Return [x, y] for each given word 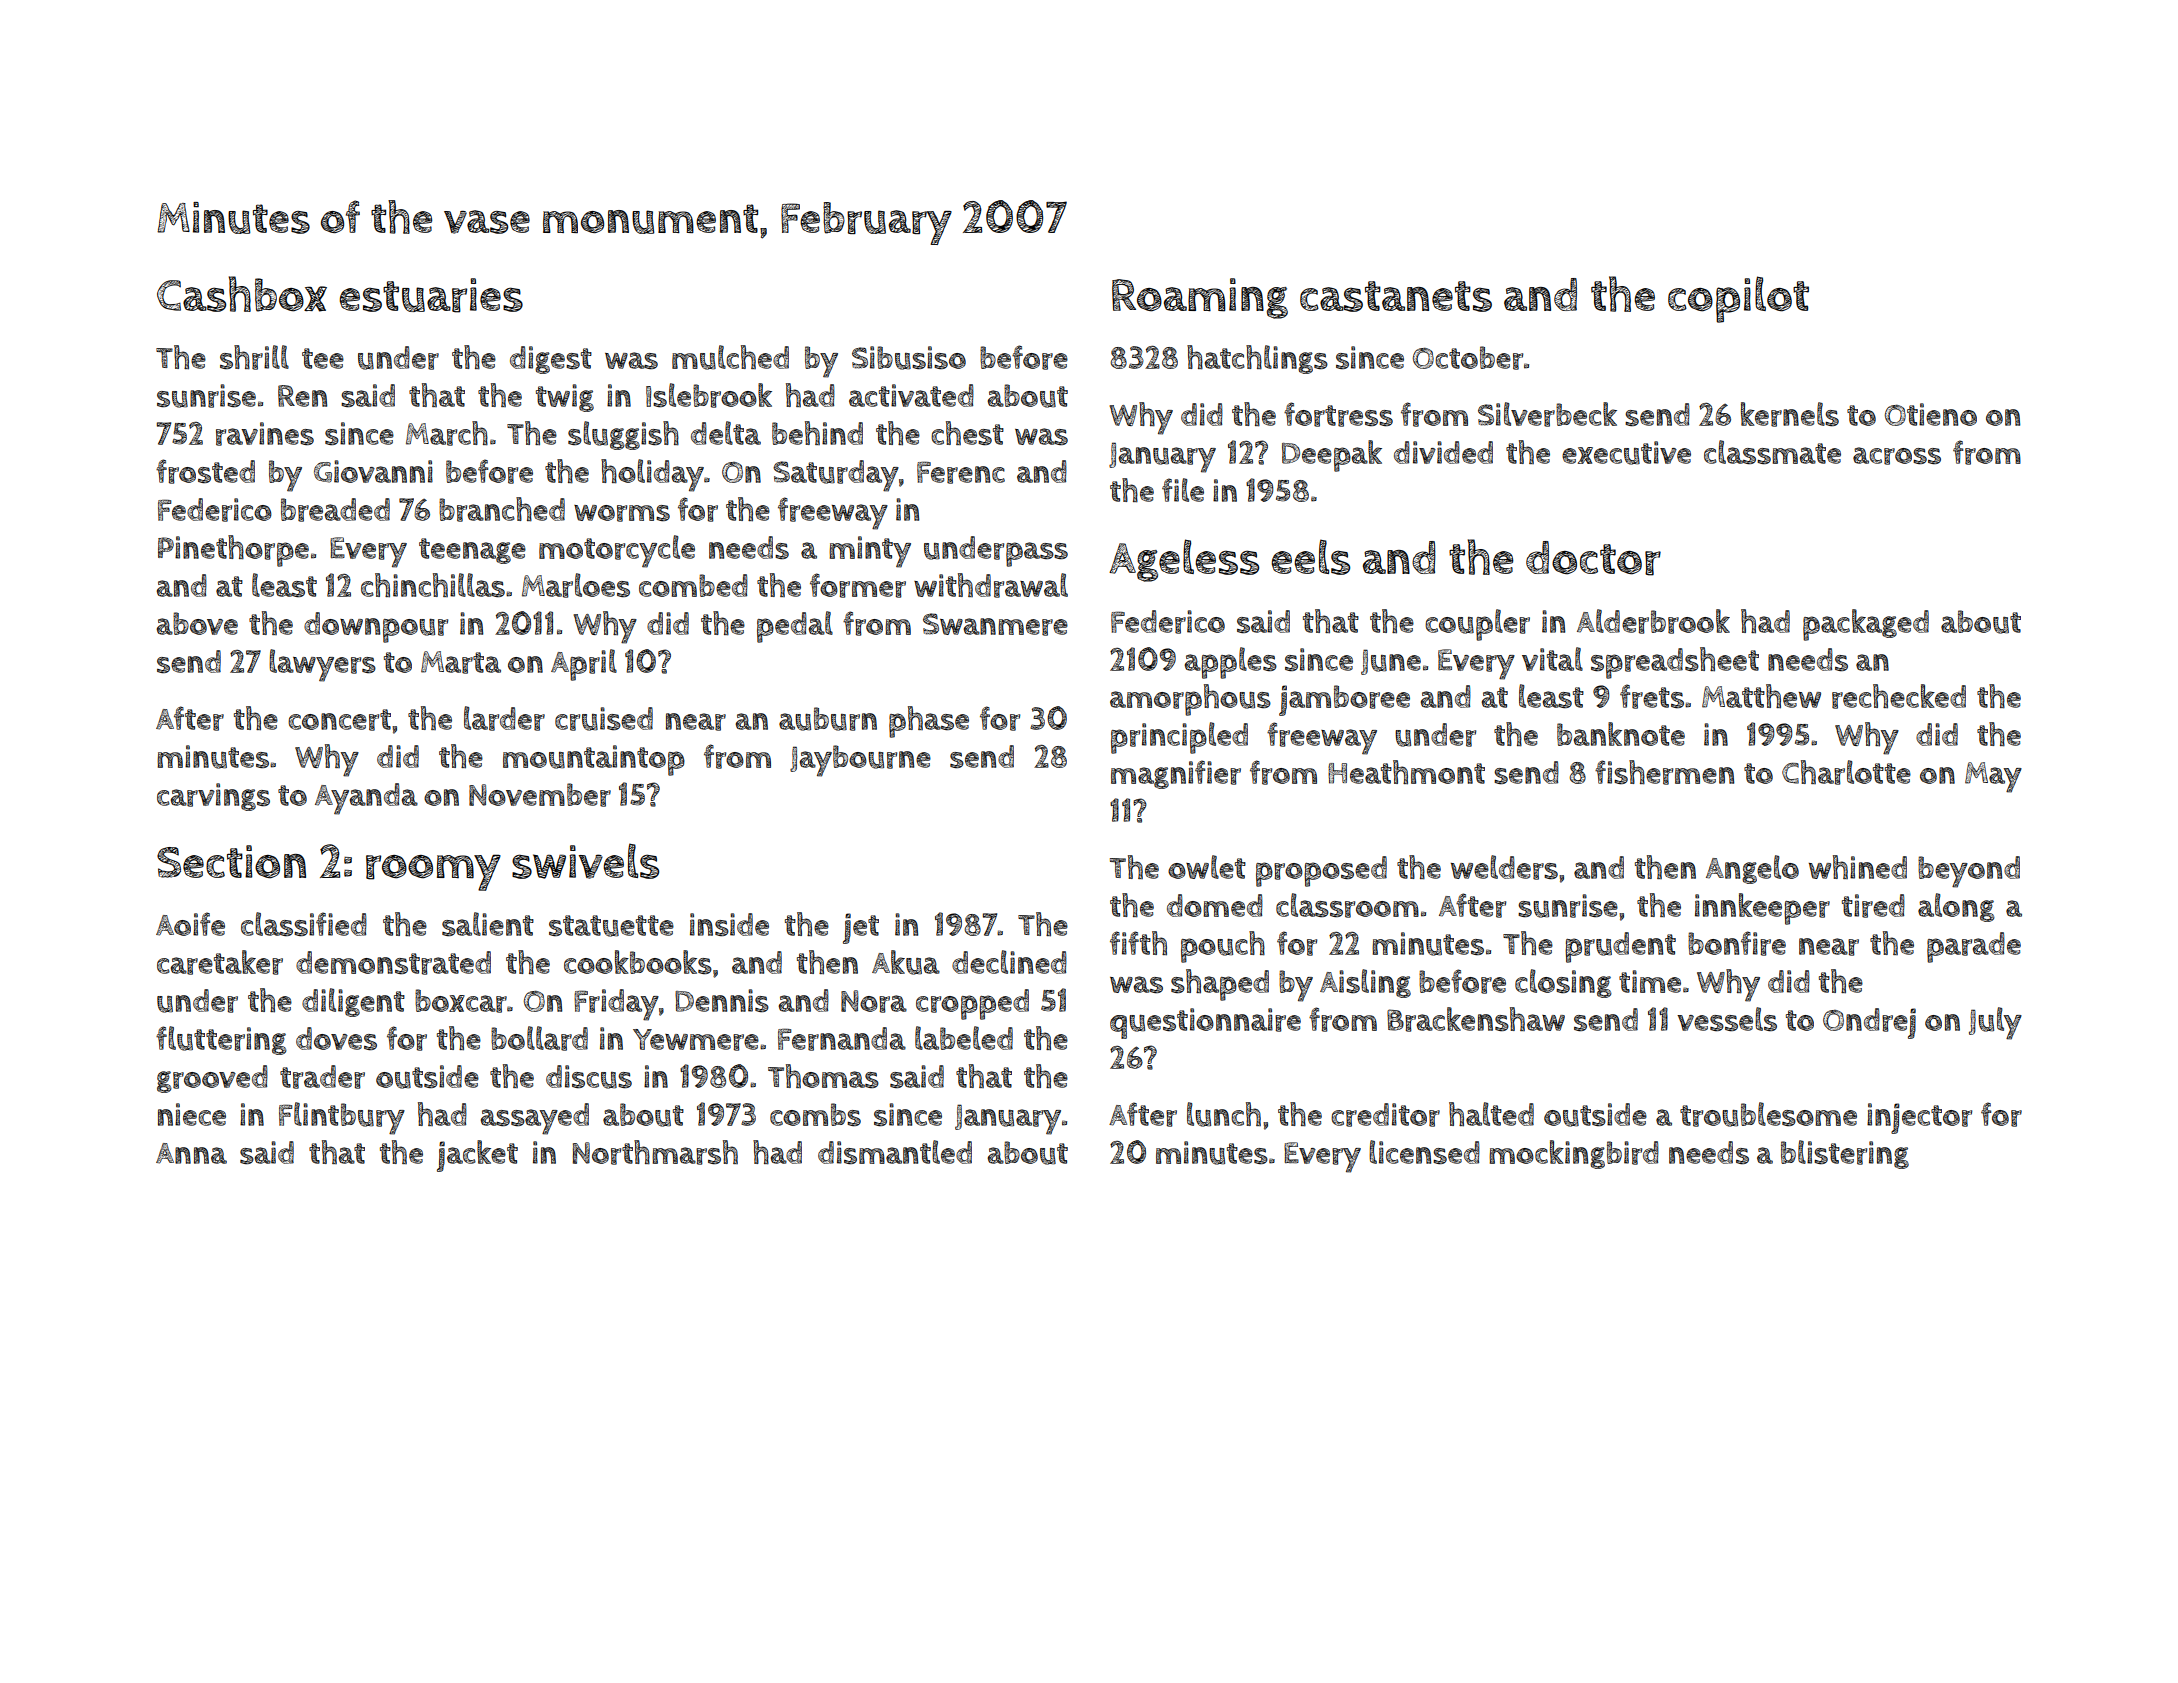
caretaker [220, 962]
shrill [254, 357]
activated [911, 395]
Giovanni [373, 471]
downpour [376, 627]
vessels [1727, 1019]
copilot [1738, 299]
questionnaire [1205, 1023]
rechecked [1899, 696]
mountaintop [594, 760]
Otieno [1931, 414]
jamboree [1344, 700]
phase [929, 722]
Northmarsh [655, 1152]
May [1993, 777]
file [1183, 490]
